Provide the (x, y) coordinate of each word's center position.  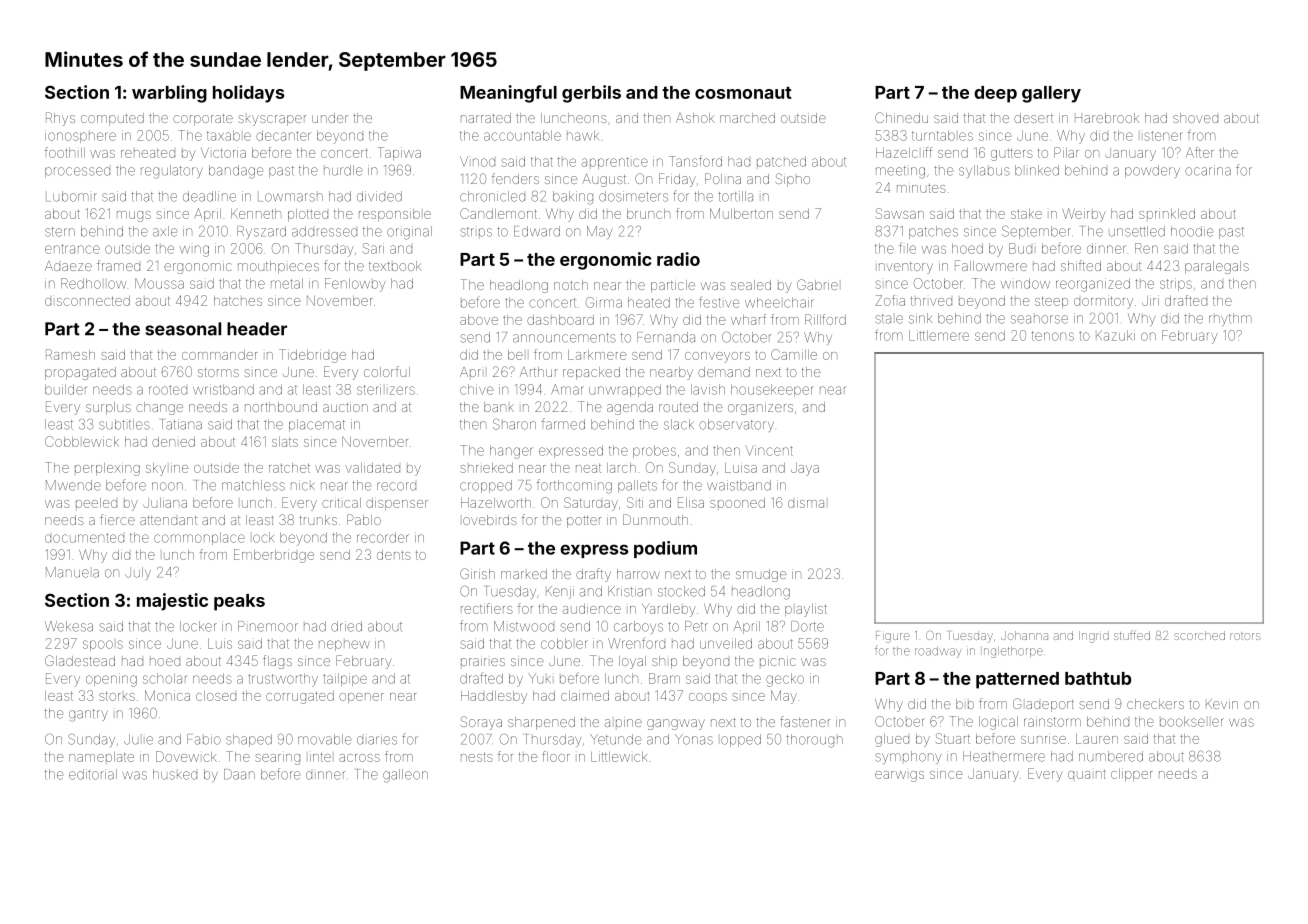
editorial (93, 774)
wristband (223, 389)
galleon (405, 776)
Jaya (805, 469)
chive (476, 389)
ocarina (1208, 170)
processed (77, 172)
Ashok (695, 118)
